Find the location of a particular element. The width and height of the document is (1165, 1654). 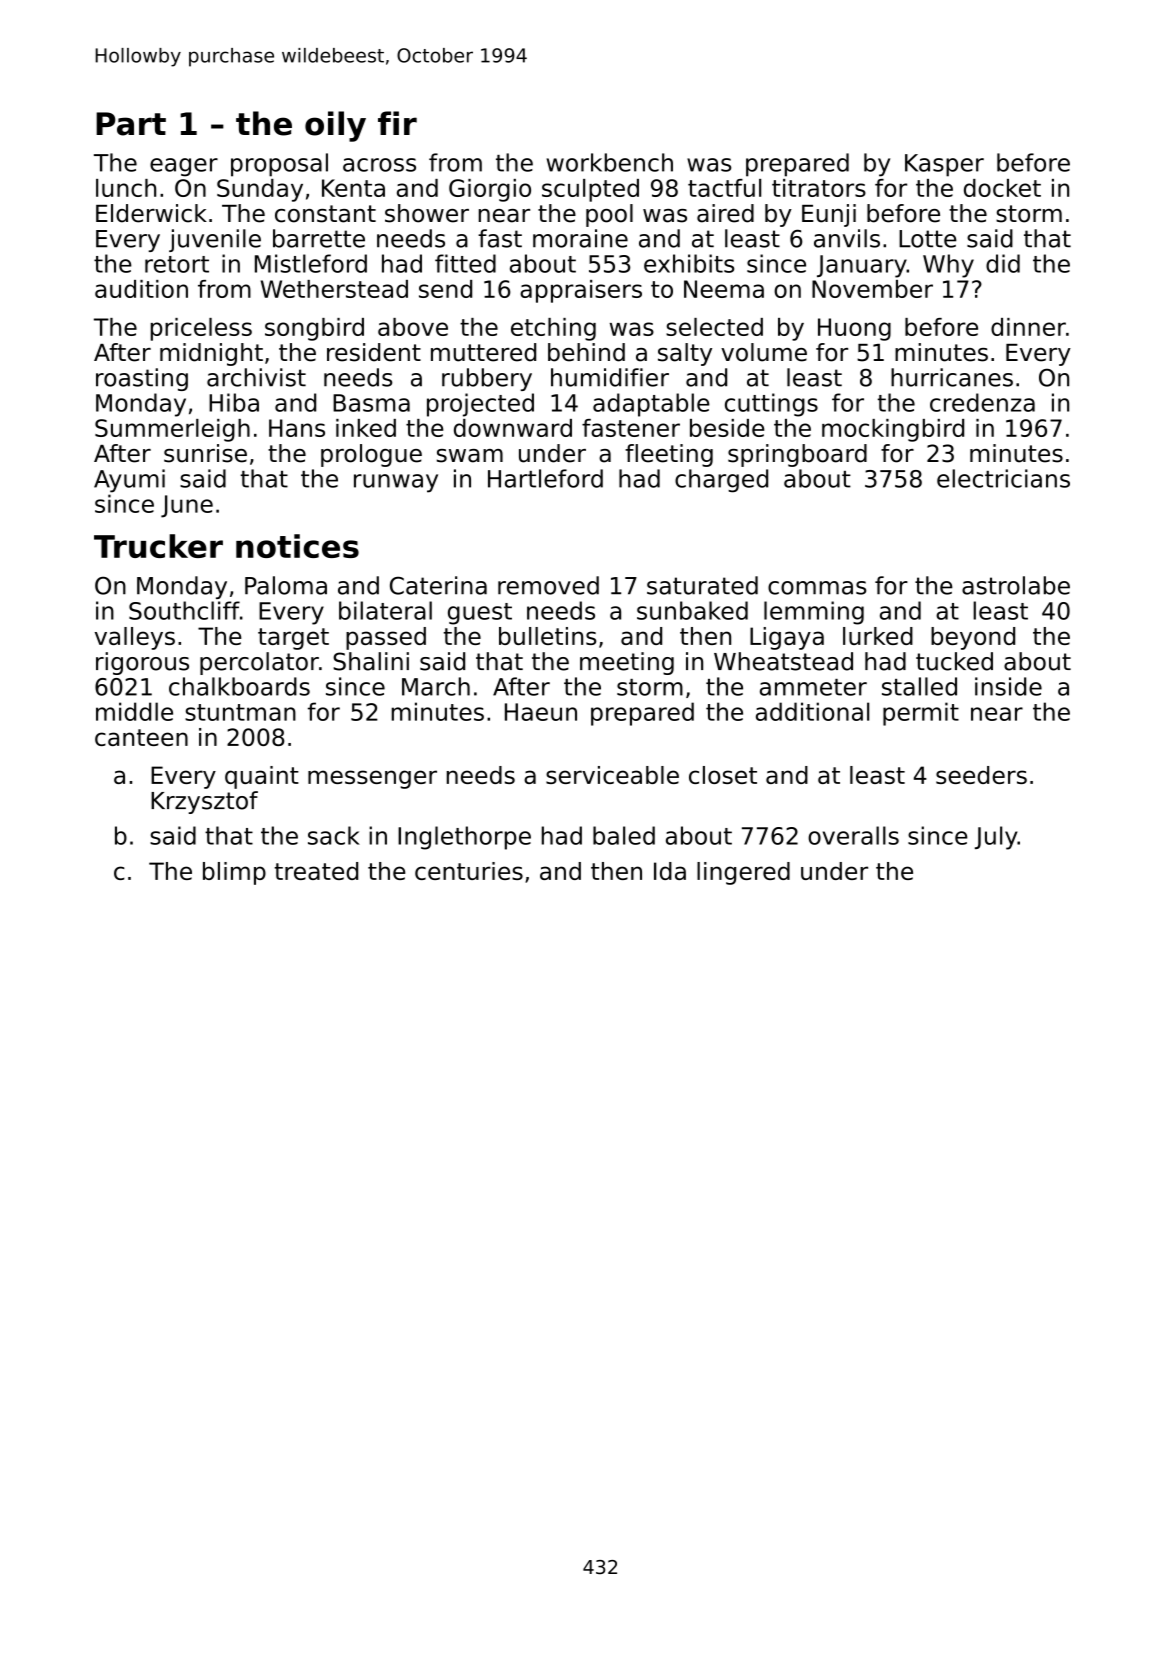

electricians is located at coordinates (1003, 478).
